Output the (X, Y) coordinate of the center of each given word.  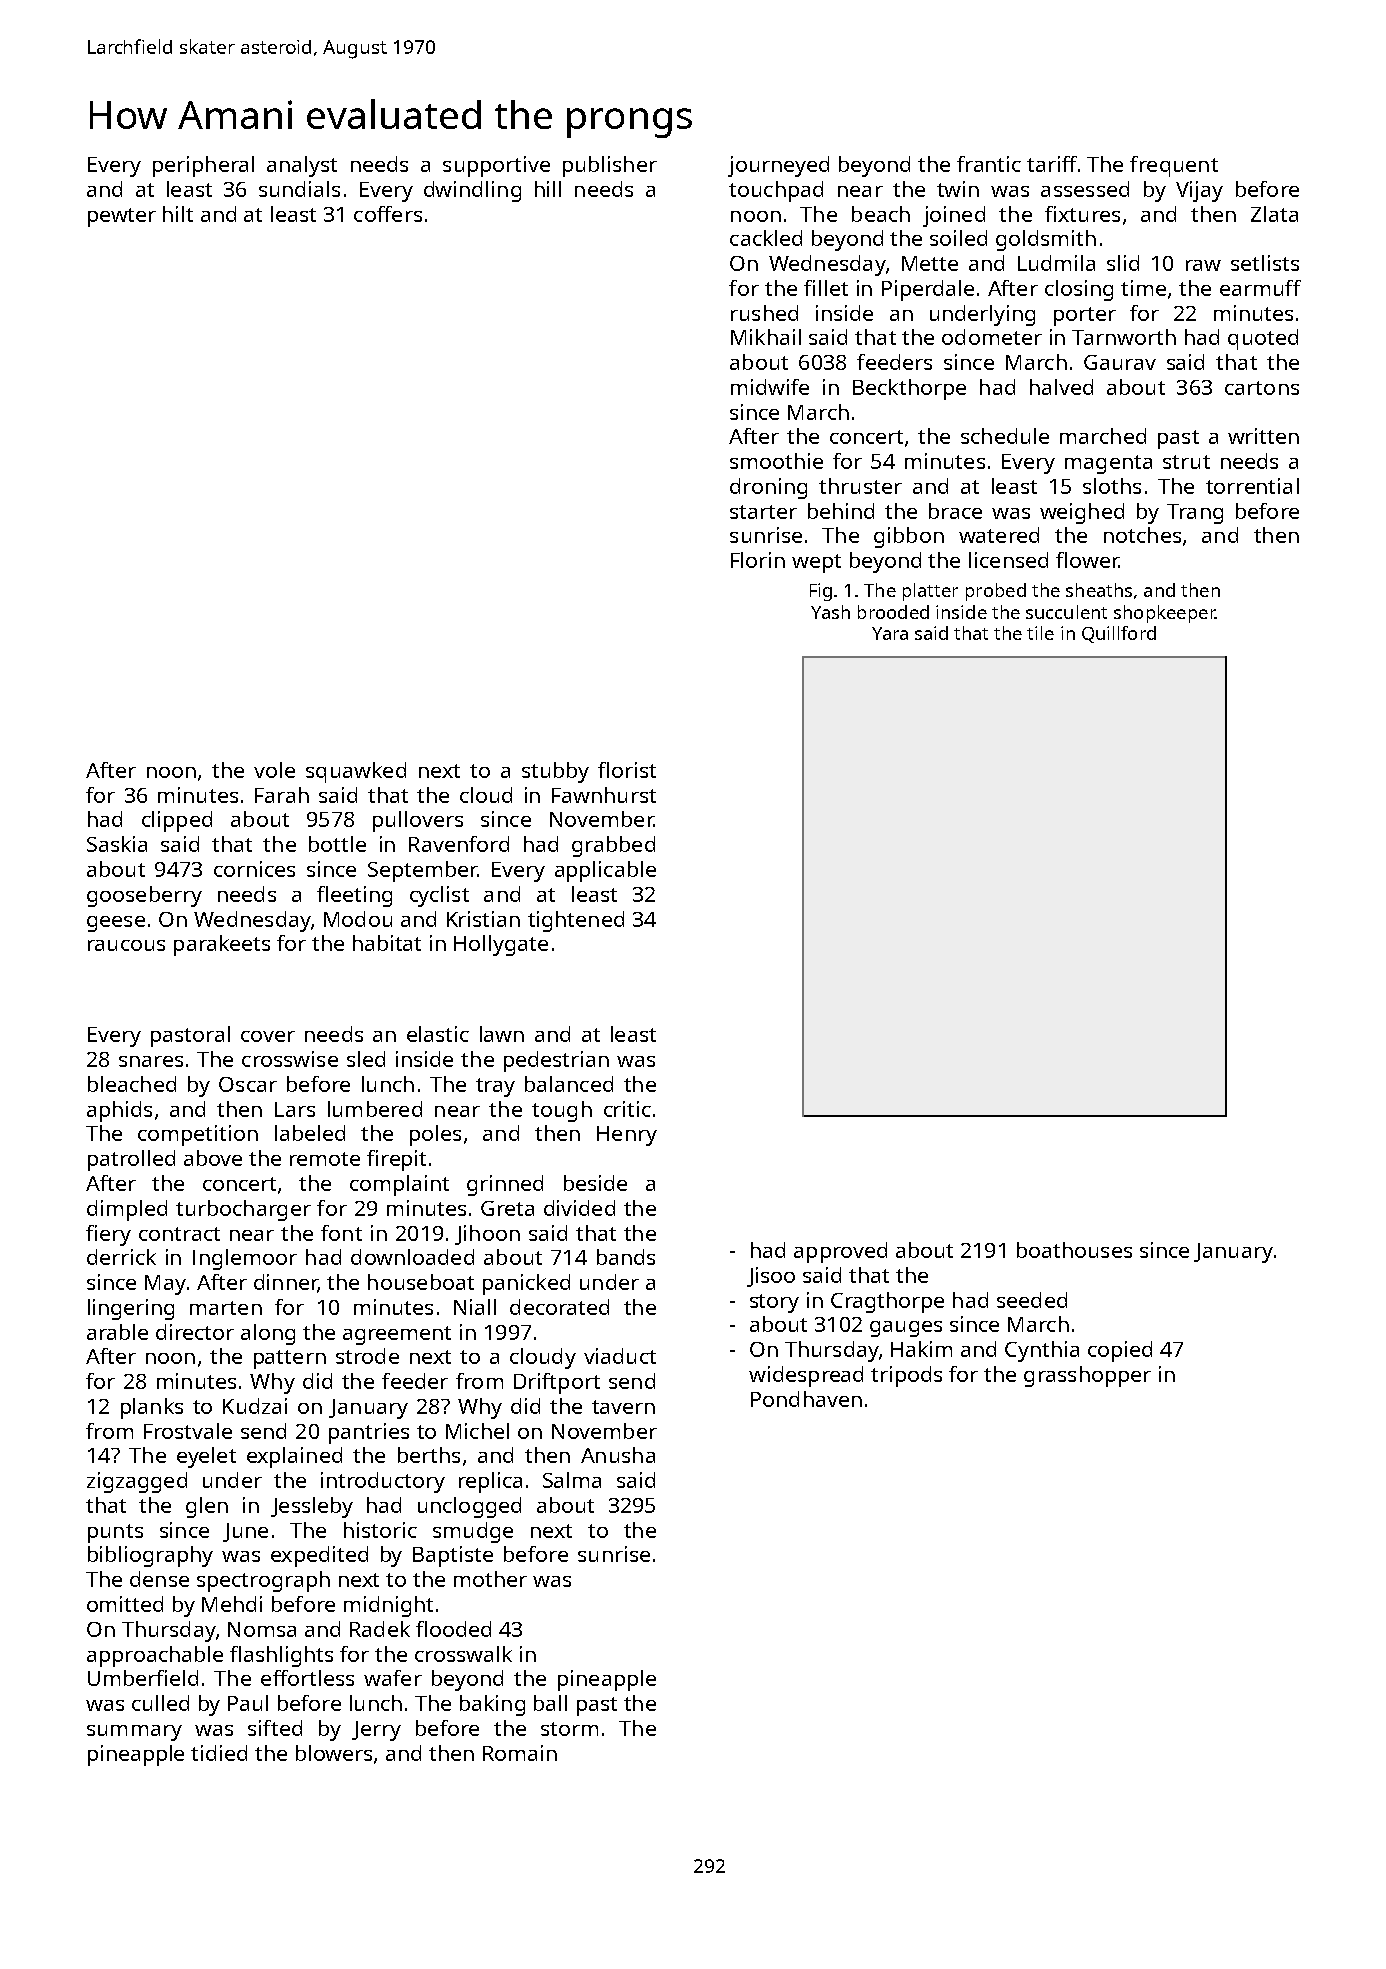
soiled (958, 238)
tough (562, 1111)
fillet (826, 288)
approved (840, 1252)
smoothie (776, 461)
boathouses (1074, 1250)
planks (152, 1408)
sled (366, 1059)
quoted (1263, 339)
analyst (302, 166)
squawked (356, 772)
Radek (380, 1629)
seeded (1032, 1300)
